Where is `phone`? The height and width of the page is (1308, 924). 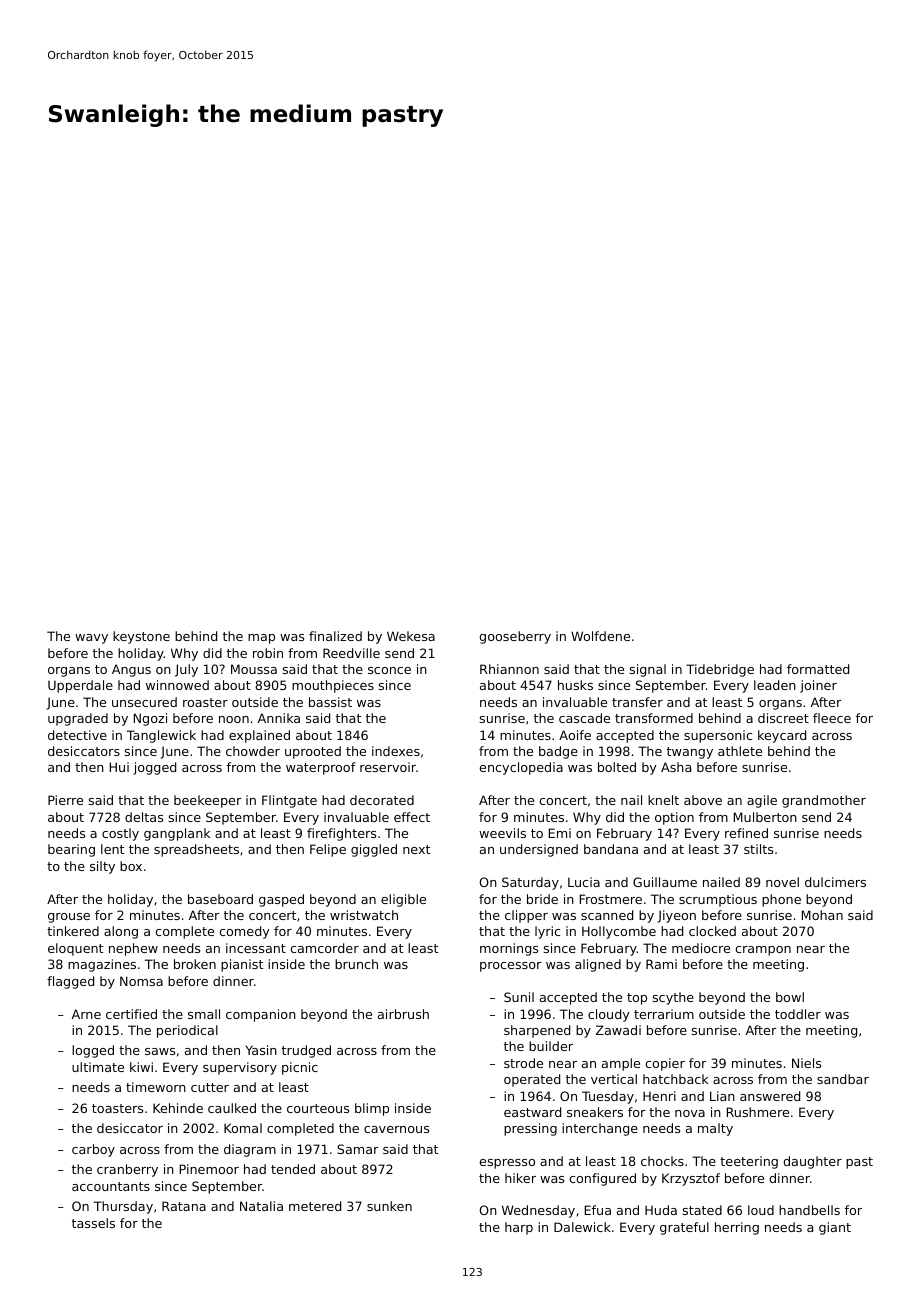 phone is located at coordinates (781, 900).
